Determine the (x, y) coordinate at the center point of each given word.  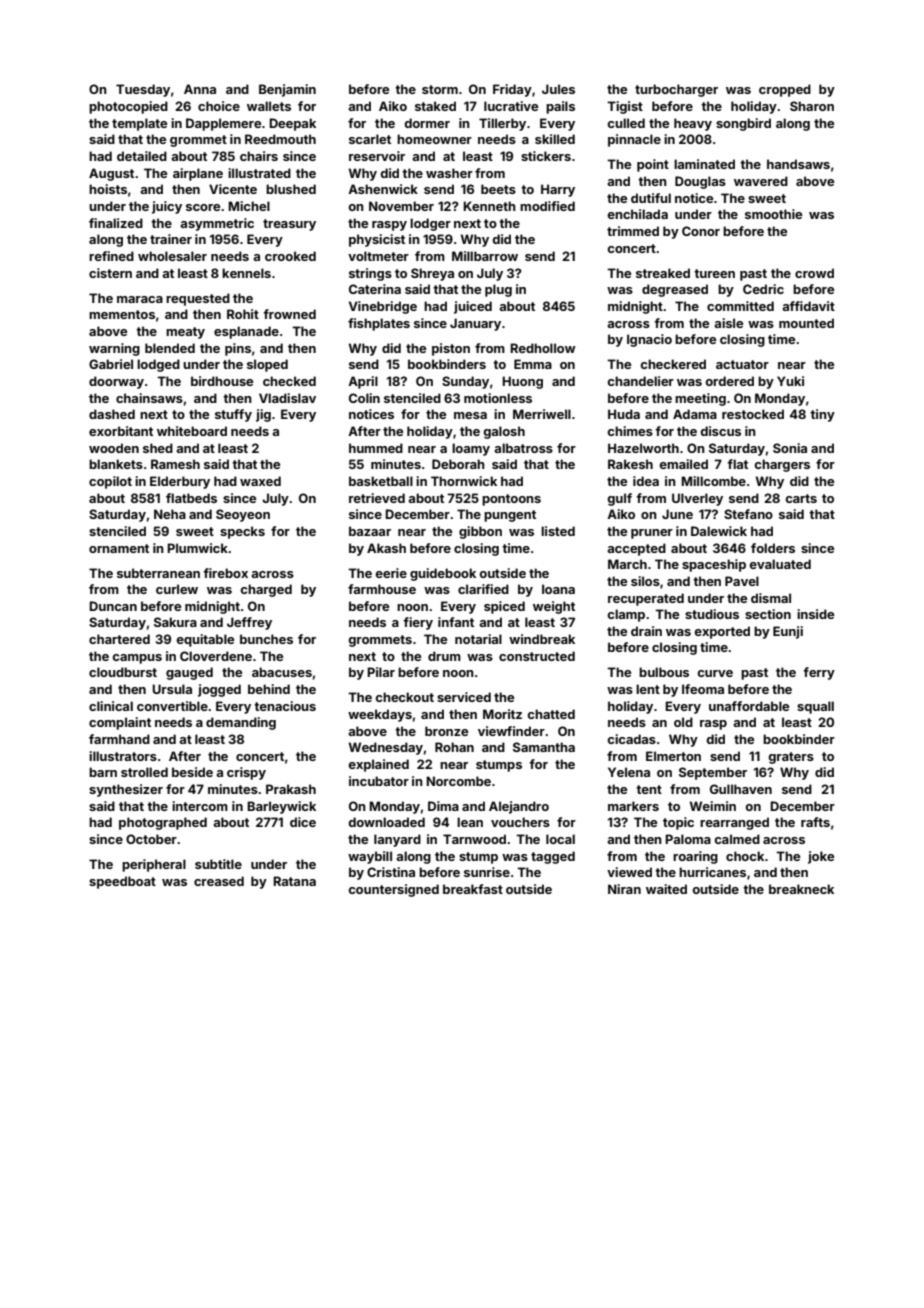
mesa (470, 415)
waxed (260, 481)
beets (498, 189)
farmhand (119, 739)
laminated (704, 164)
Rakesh (630, 464)
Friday (512, 90)
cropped (785, 90)
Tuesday (143, 90)
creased (219, 881)
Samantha (544, 747)
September (713, 773)
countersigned (393, 890)
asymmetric (217, 224)
